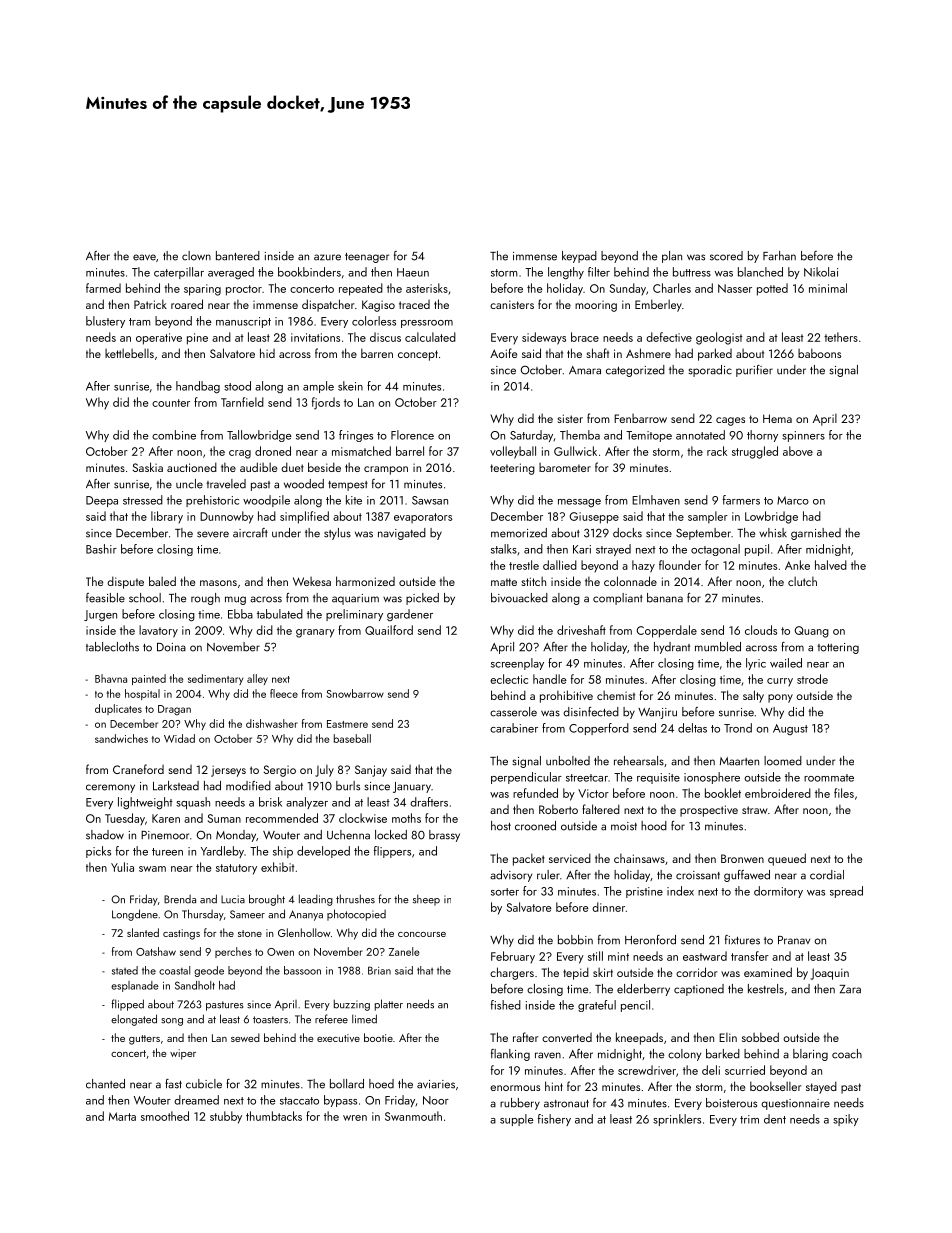 The width and height of the screenshot is (952, 1233). What do you see at coordinates (787, 859) in the screenshot?
I see `queued` at bounding box center [787, 859].
